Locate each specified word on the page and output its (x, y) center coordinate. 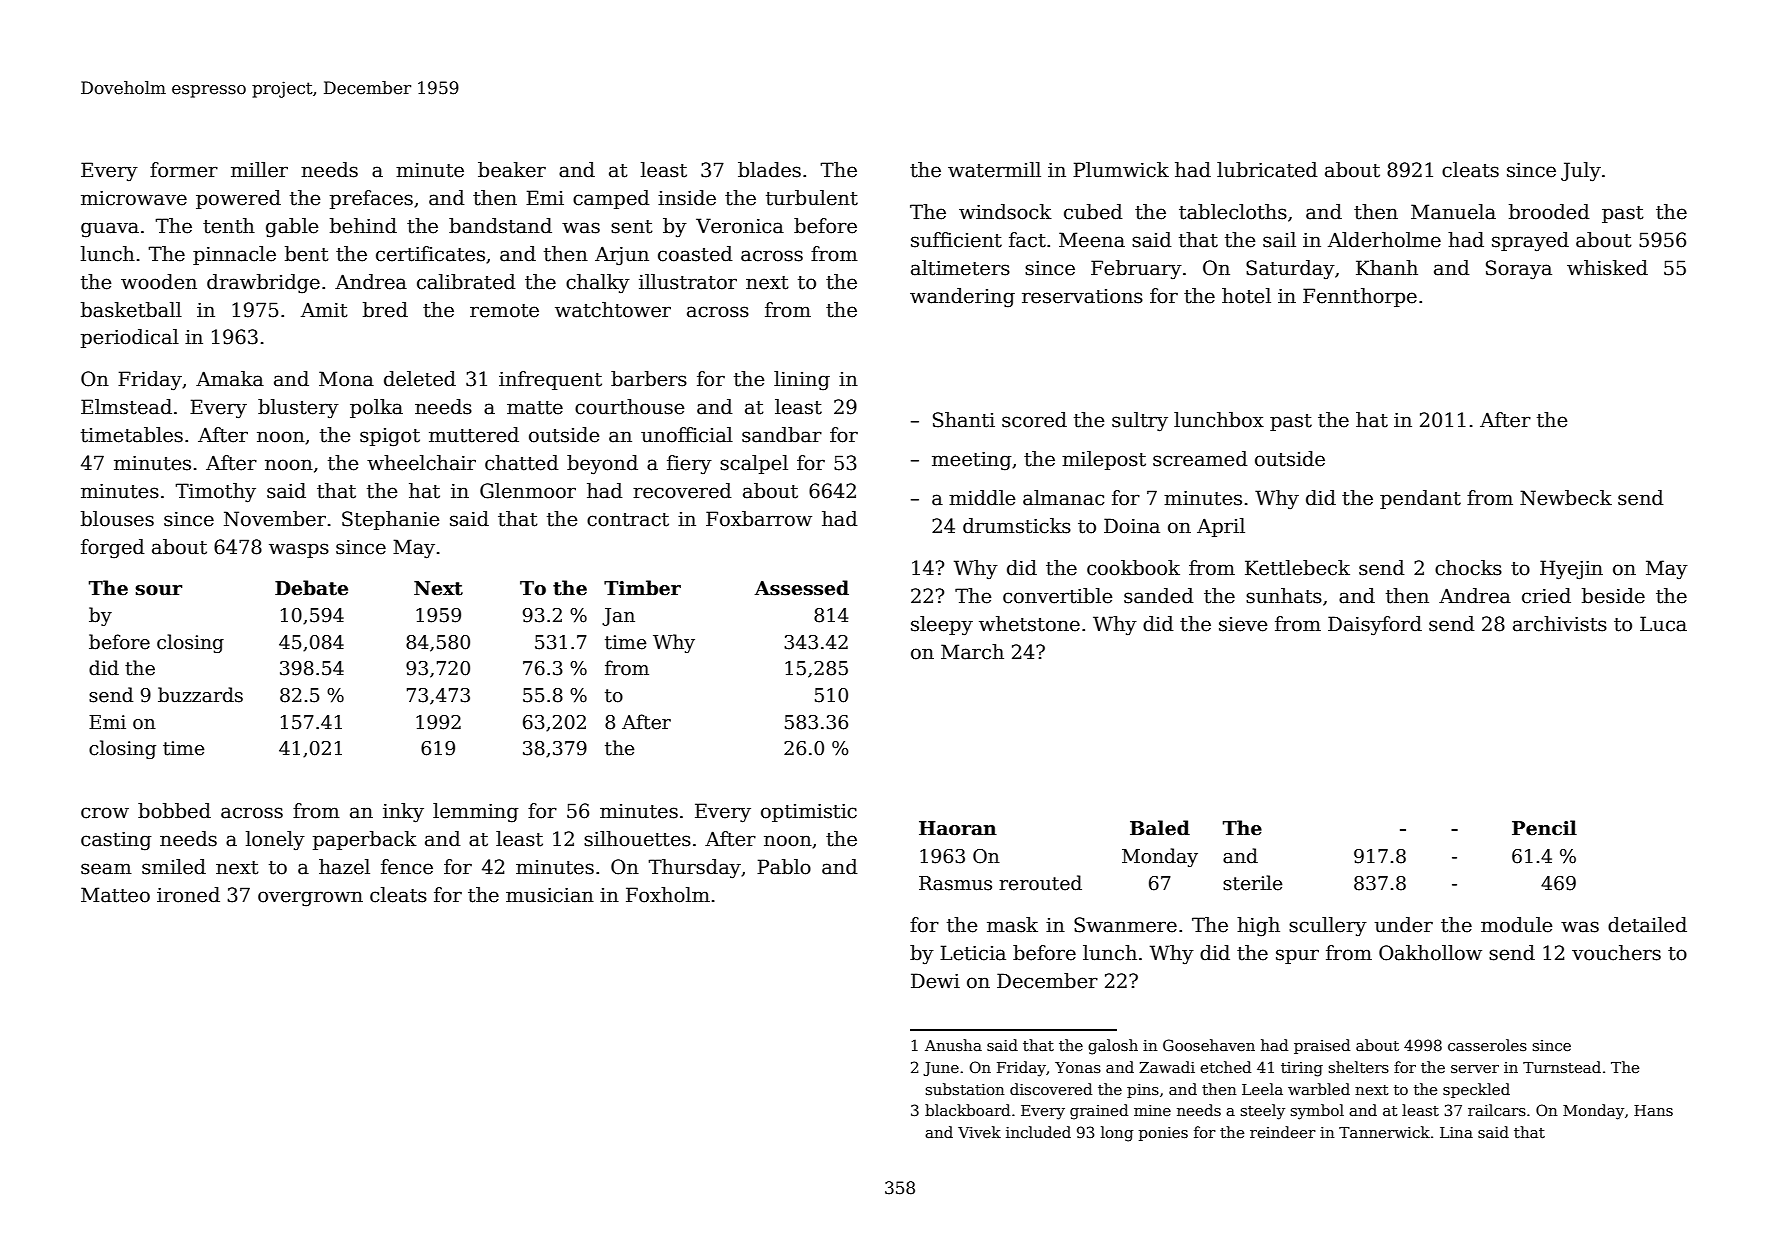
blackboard (967, 1110)
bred (385, 310)
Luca (1663, 624)
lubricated (1267, 170)
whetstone (1029, 624)
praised (1322, 1046)
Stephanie (390, 520)
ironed (188, 895)
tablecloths (1233, 212)
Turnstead (1562, 1067)
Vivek (979, 1132)
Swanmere (1125, 925)
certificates (430, 254)
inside (687, 198)
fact (1027, 240)
